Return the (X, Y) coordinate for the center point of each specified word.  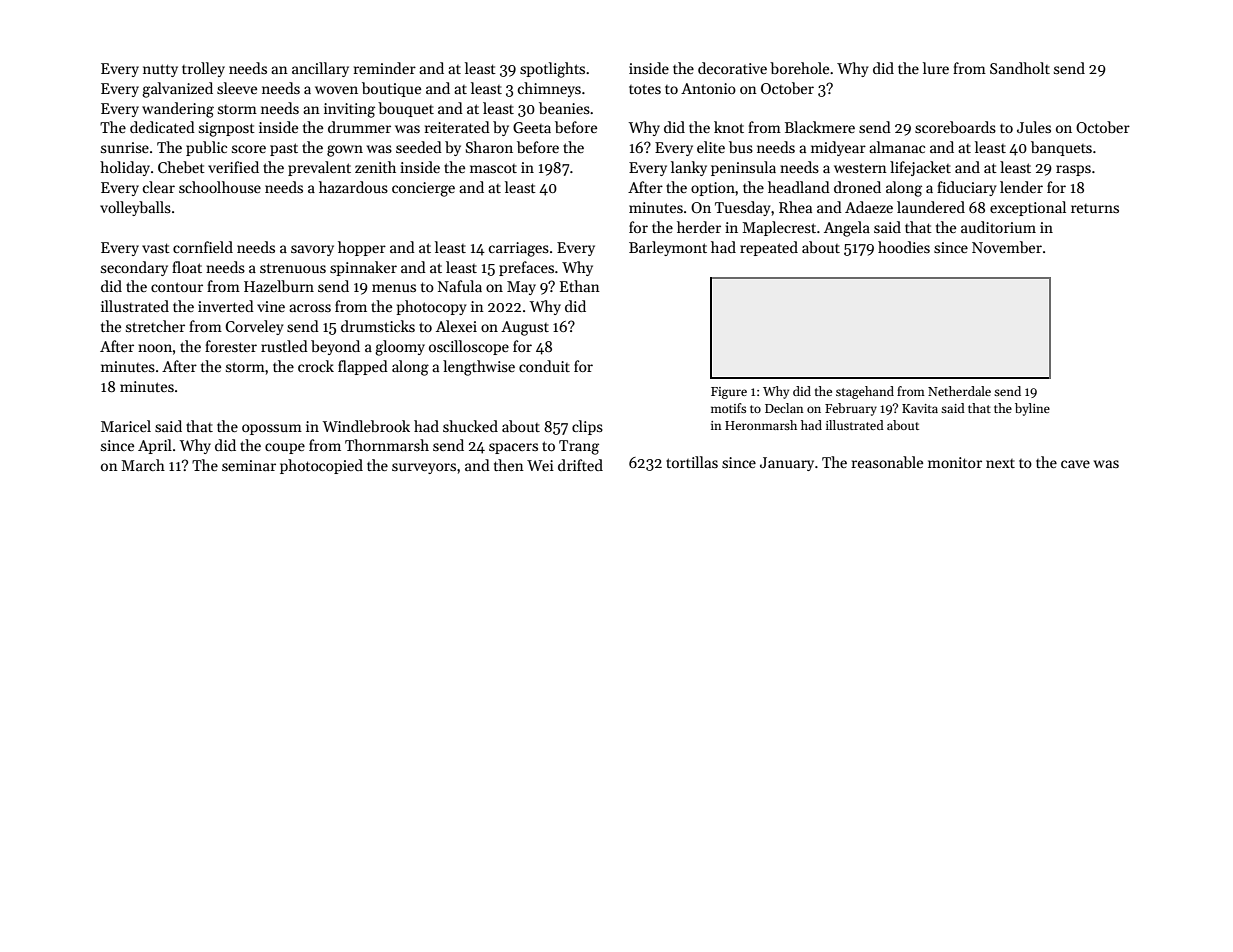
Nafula (460, 286)
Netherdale (959, 391)
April (155, 446)
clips (587, 427)
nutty (160, 70)
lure (936, 68)
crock (316, 366)
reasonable (887, 462)
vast (156, 248)
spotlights (552, 70)
